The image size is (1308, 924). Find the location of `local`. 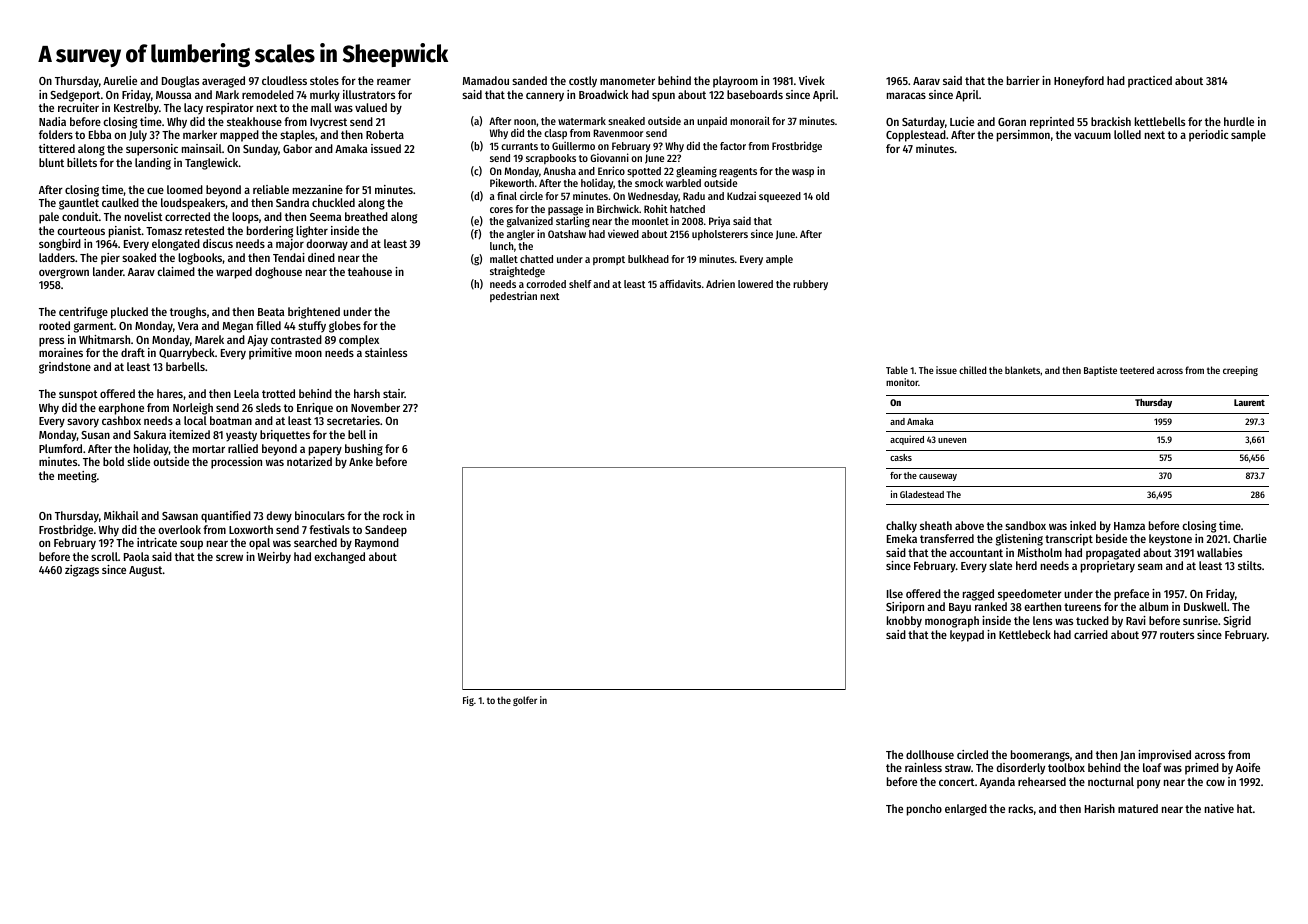

local is located at coordinates (195, 420).
